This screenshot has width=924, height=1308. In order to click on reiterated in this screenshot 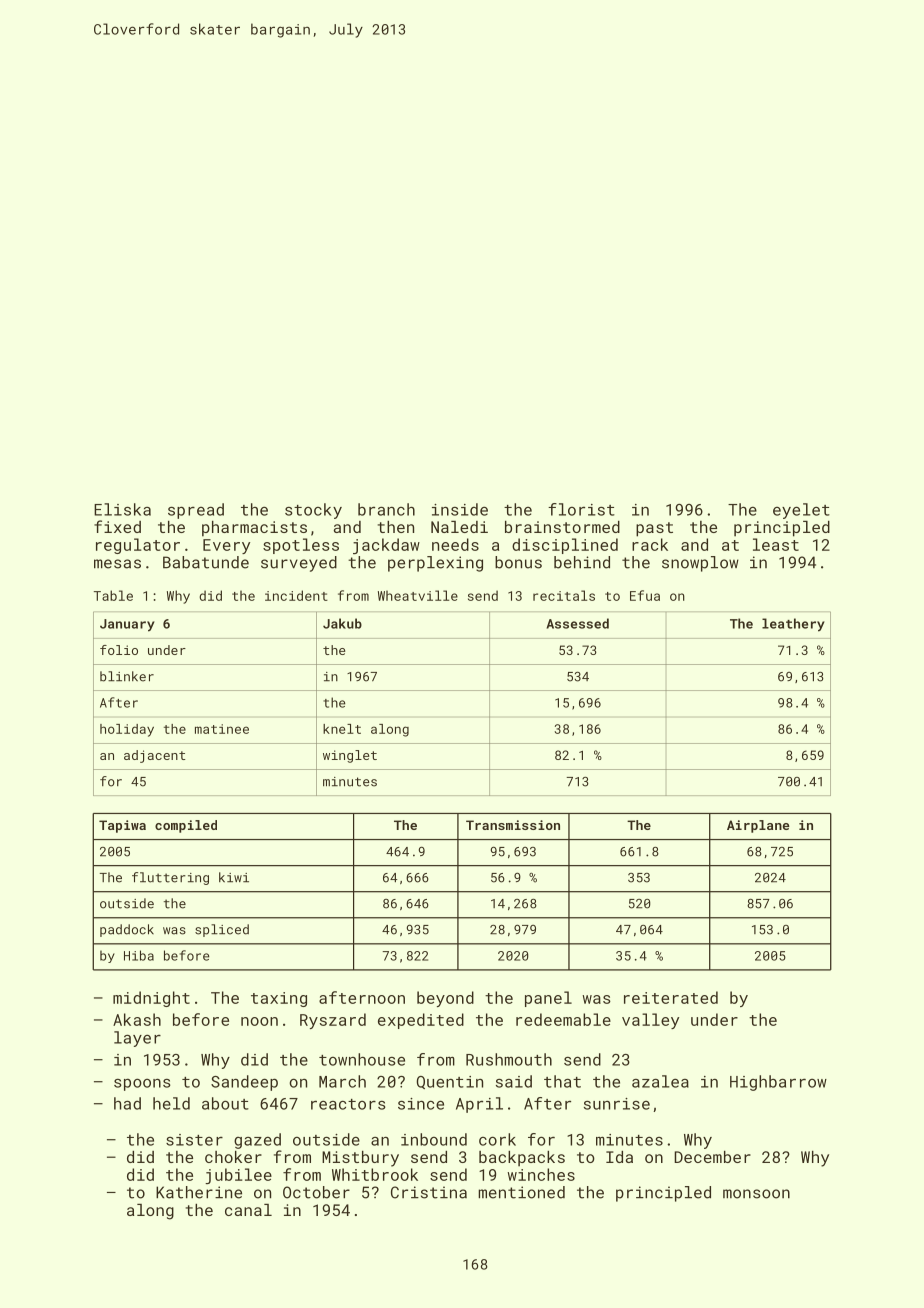, I will do `click(671, 997)`.
